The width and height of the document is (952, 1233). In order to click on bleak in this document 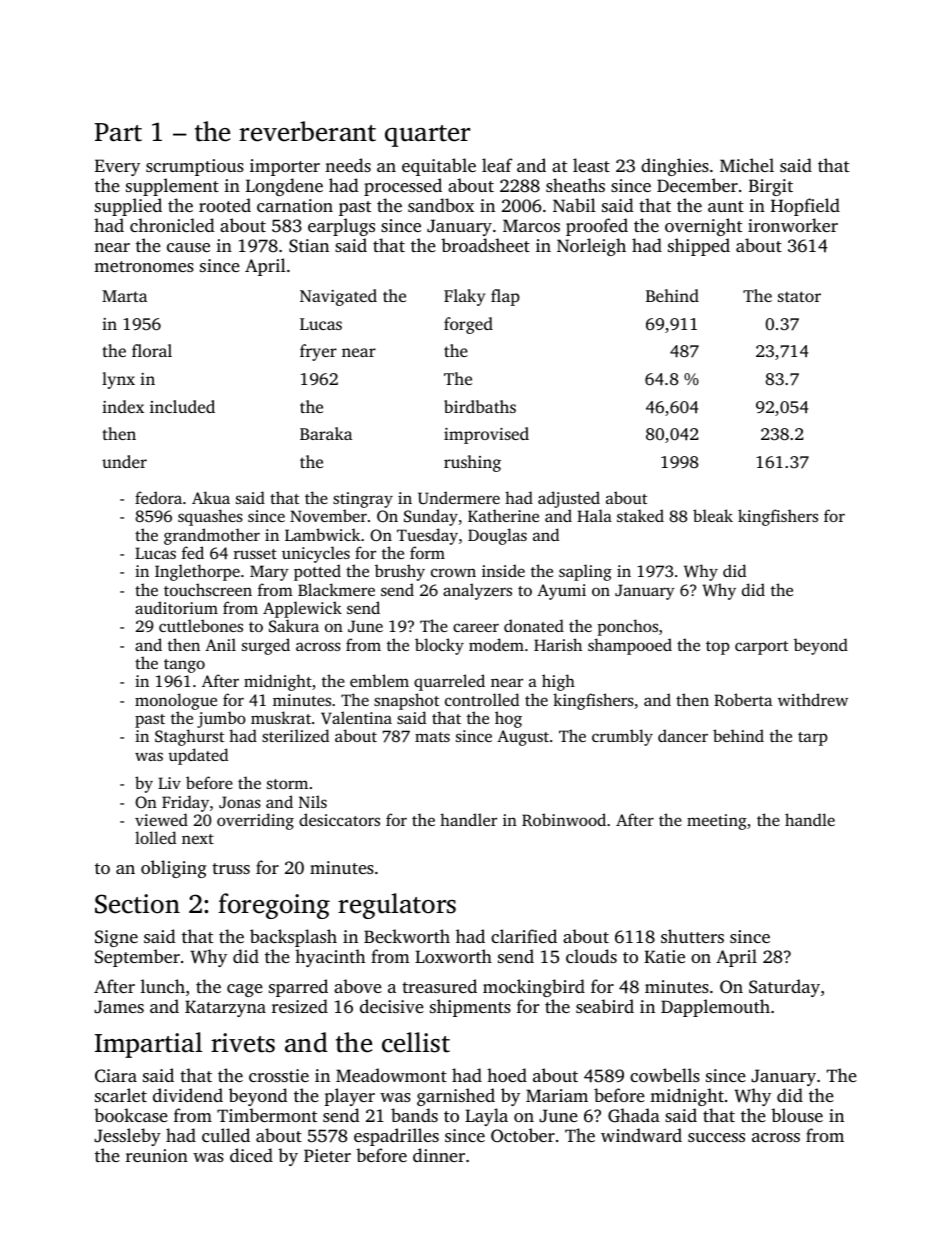, I will do `click(713, 515)`.
